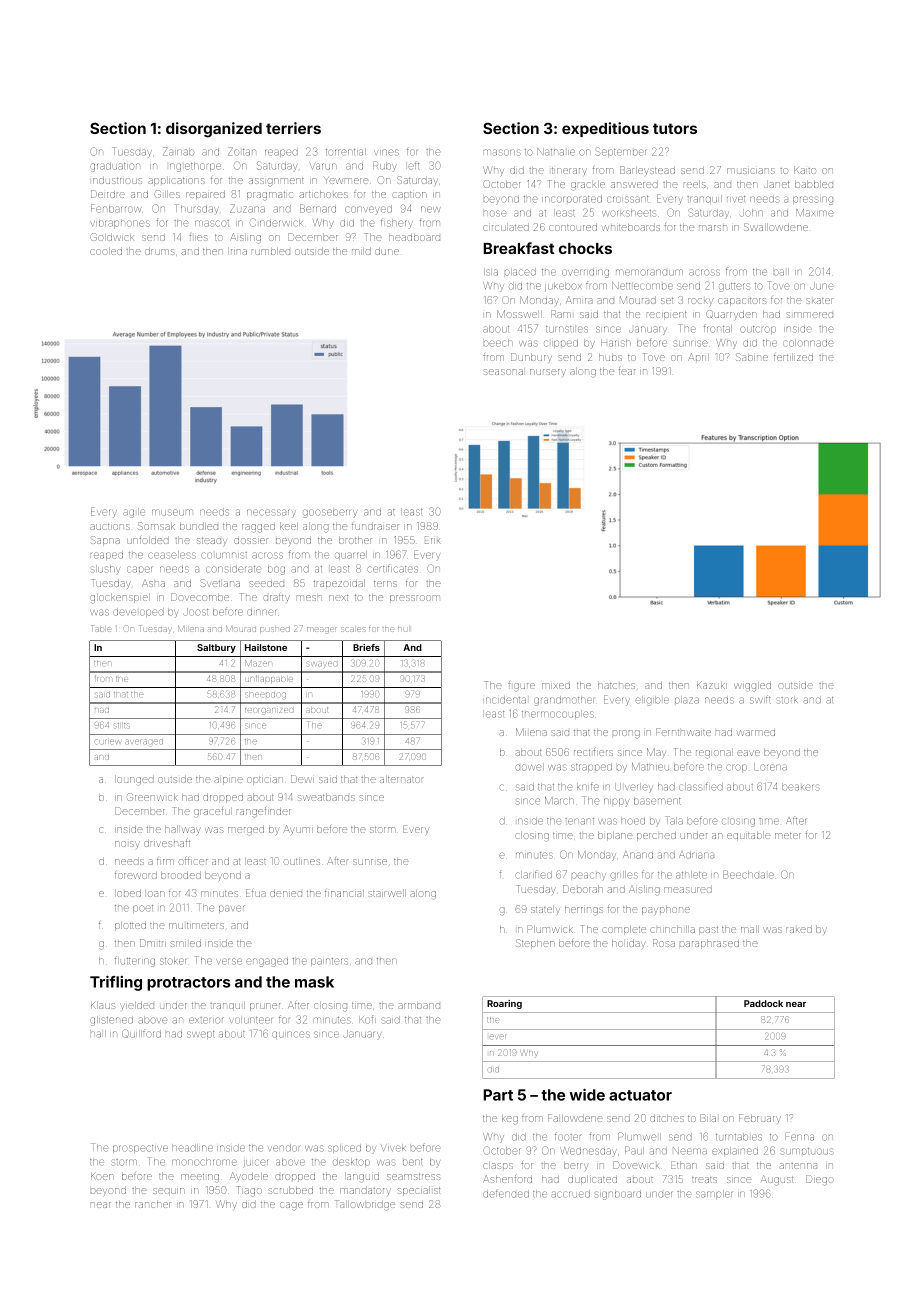 The width and height of the screenshot is (924, 1308). What do you see at coordinates (293, 128) in the screenshot?
I see `terriers` at bounding box center [293, 128].
